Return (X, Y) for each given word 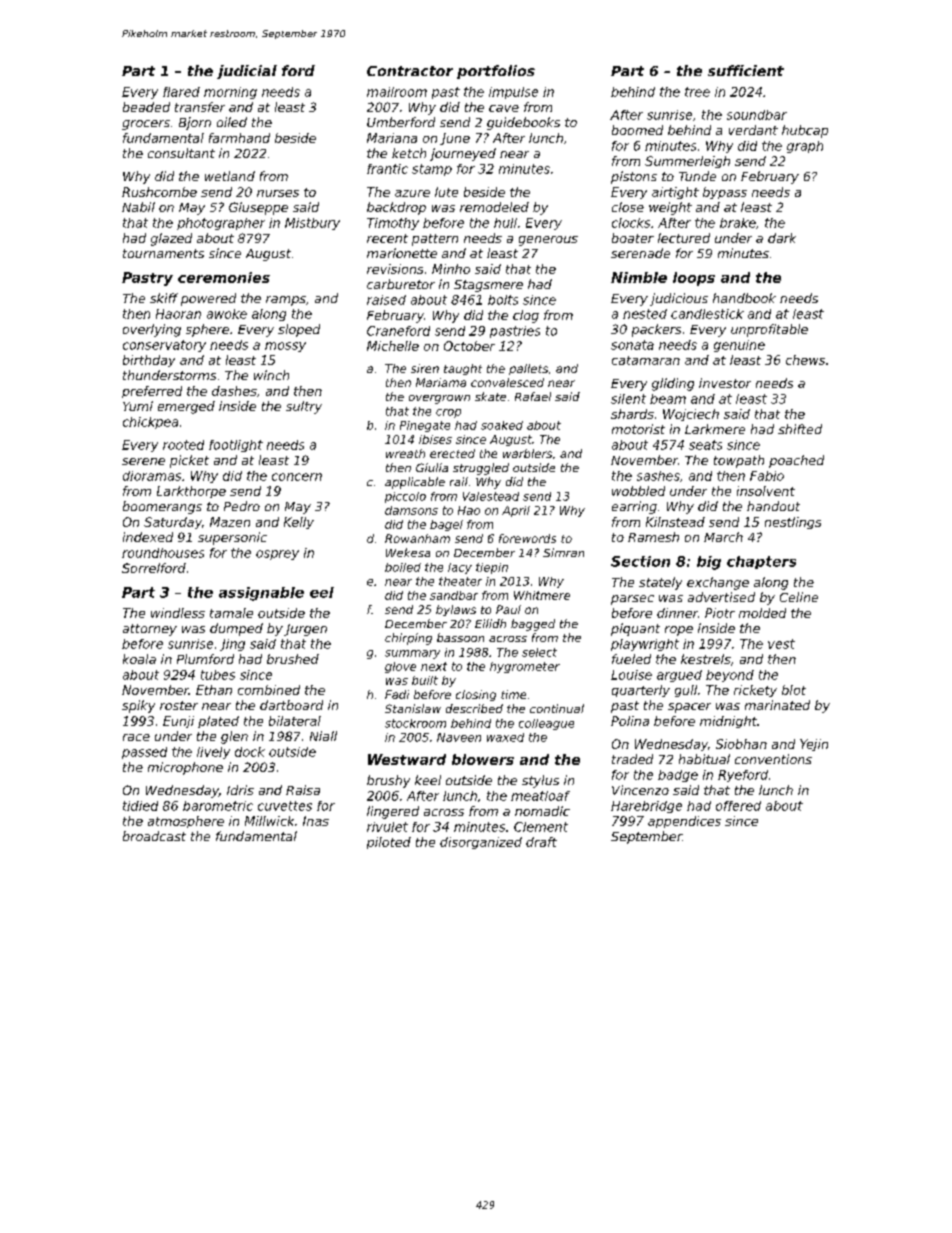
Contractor (410, 71)
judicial (247, 72)
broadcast (154, 836)
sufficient (746, 70)
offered (738, 806)
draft (541, 842)
